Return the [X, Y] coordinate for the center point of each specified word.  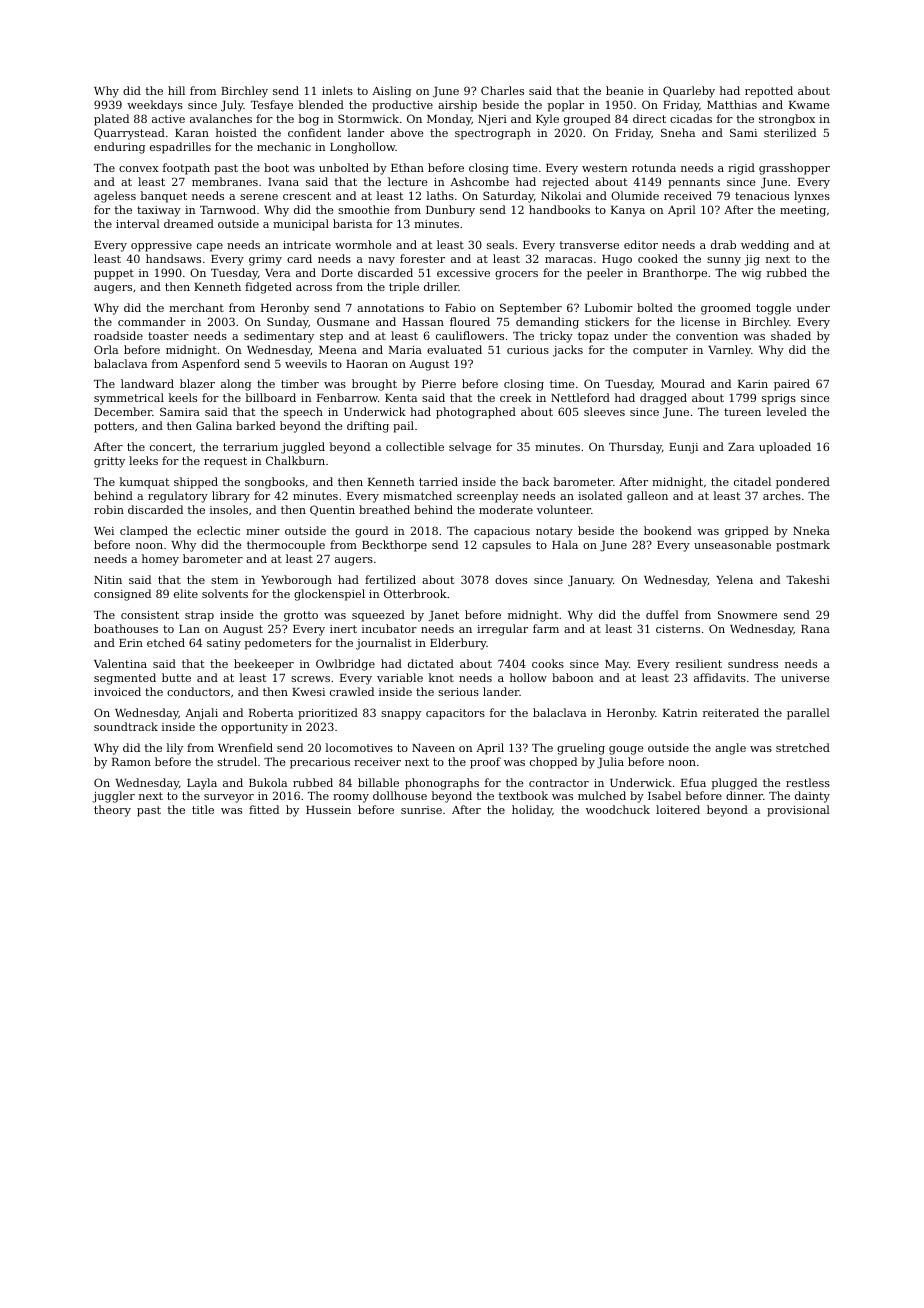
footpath [186, 169]
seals [500, 244]
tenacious [762, 196]
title [203, 809]
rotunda [654, 167]
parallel [808, 714]
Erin [131, 643]
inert [343, 629]
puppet [114, 274]
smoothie [364, 209]
